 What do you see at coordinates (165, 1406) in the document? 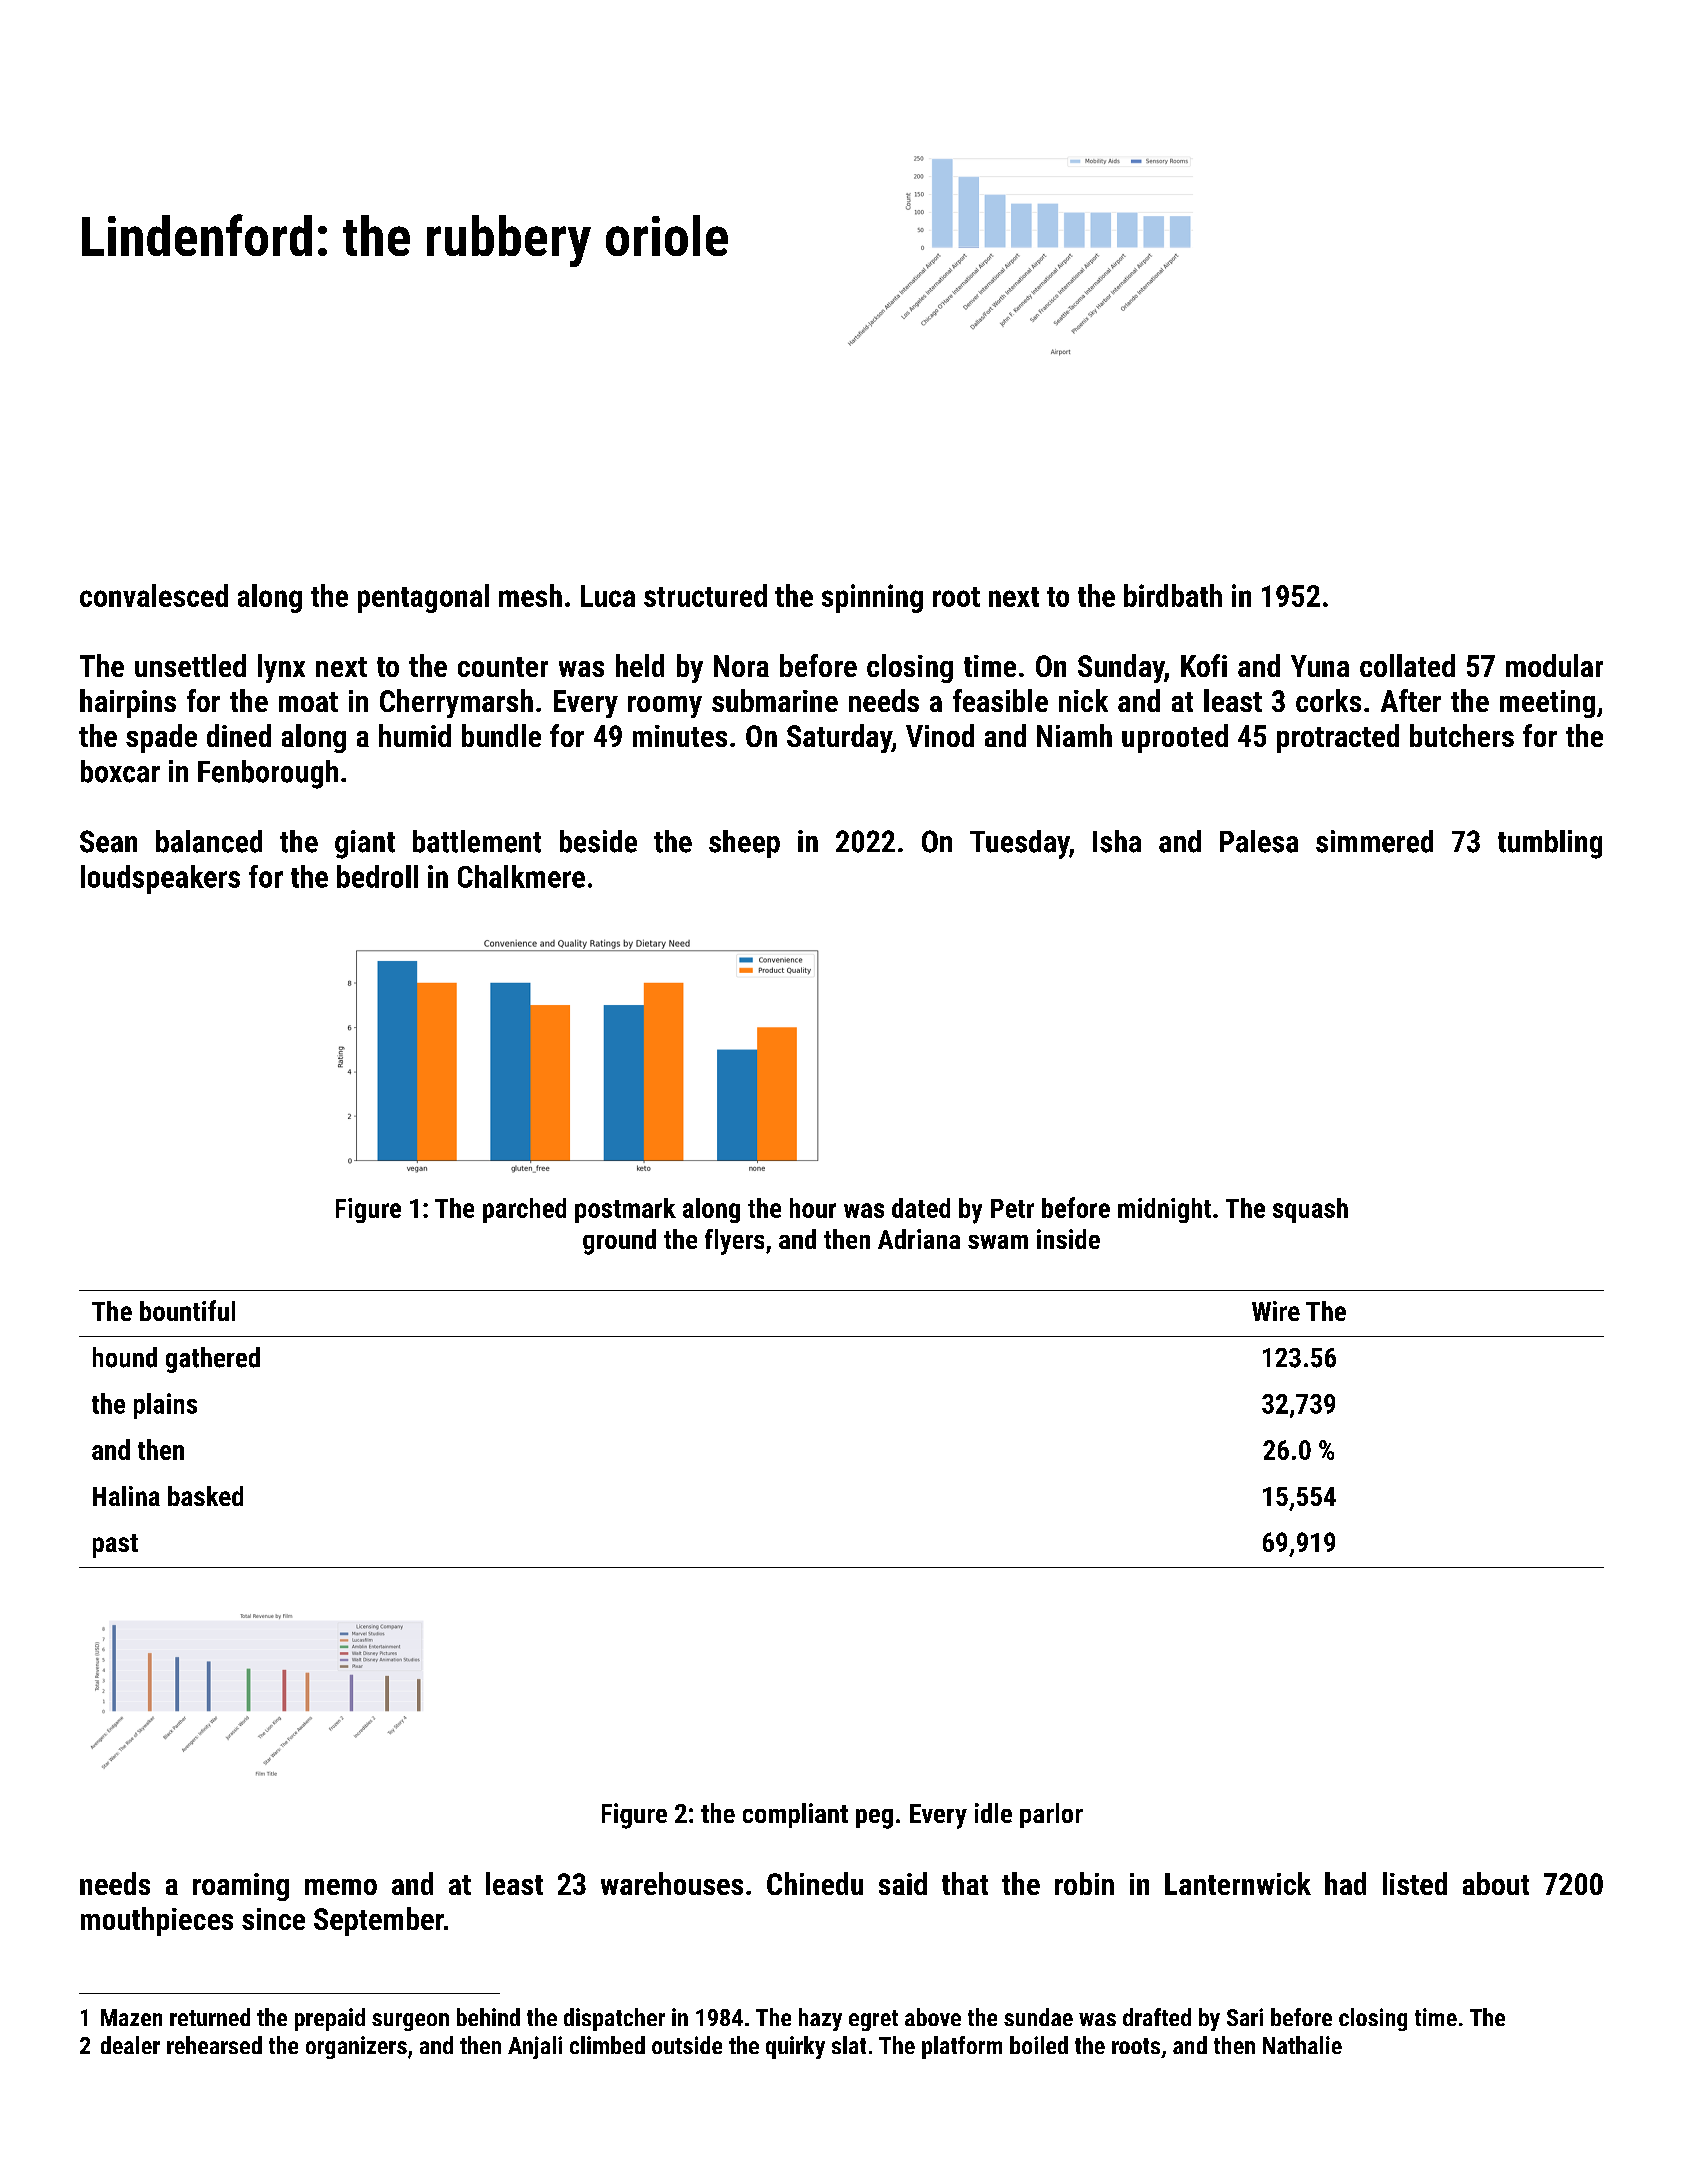
I see `plains` at bounding box center [165, 1406].
